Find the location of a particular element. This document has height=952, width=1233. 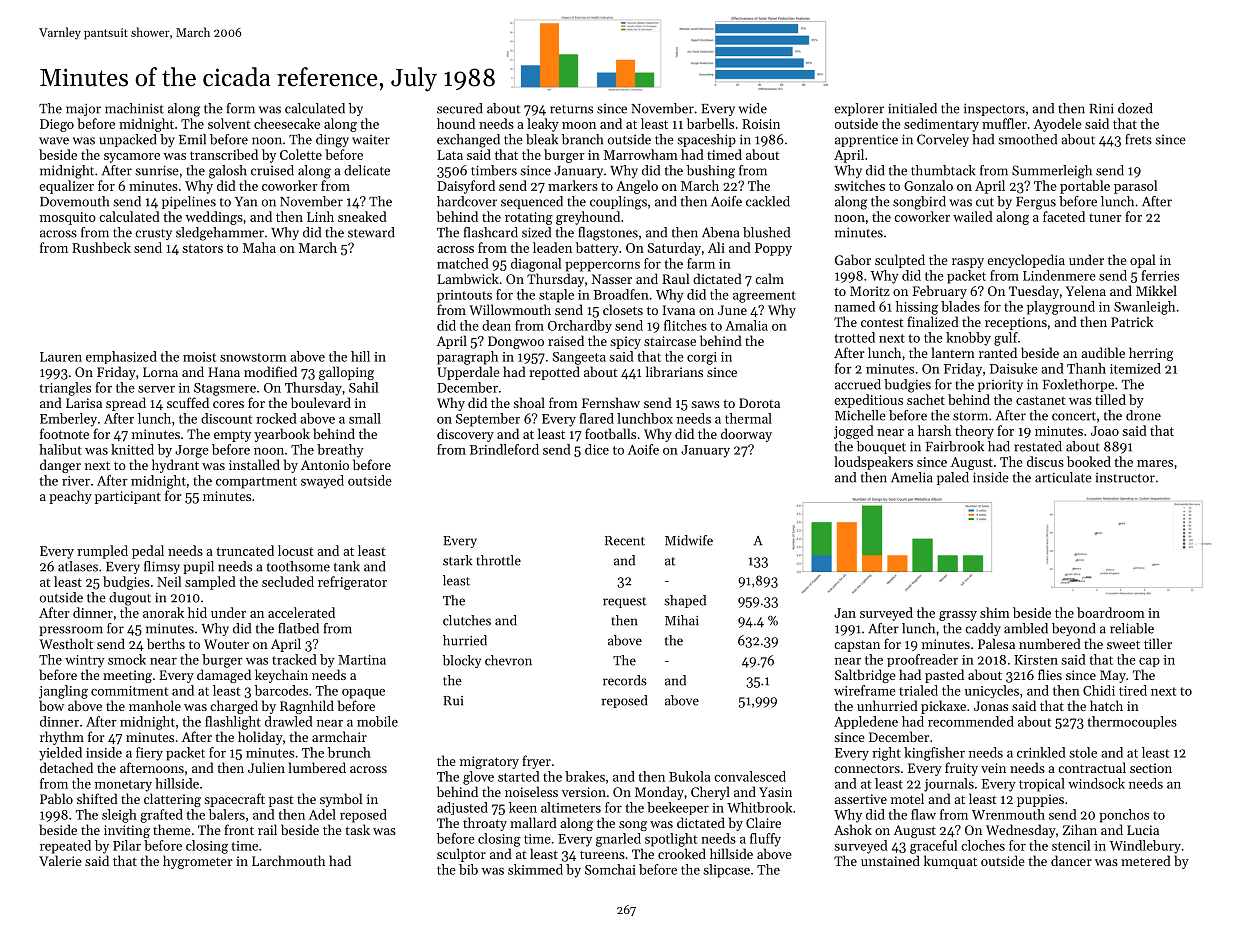

wide is located at coordinates (752, 108).
